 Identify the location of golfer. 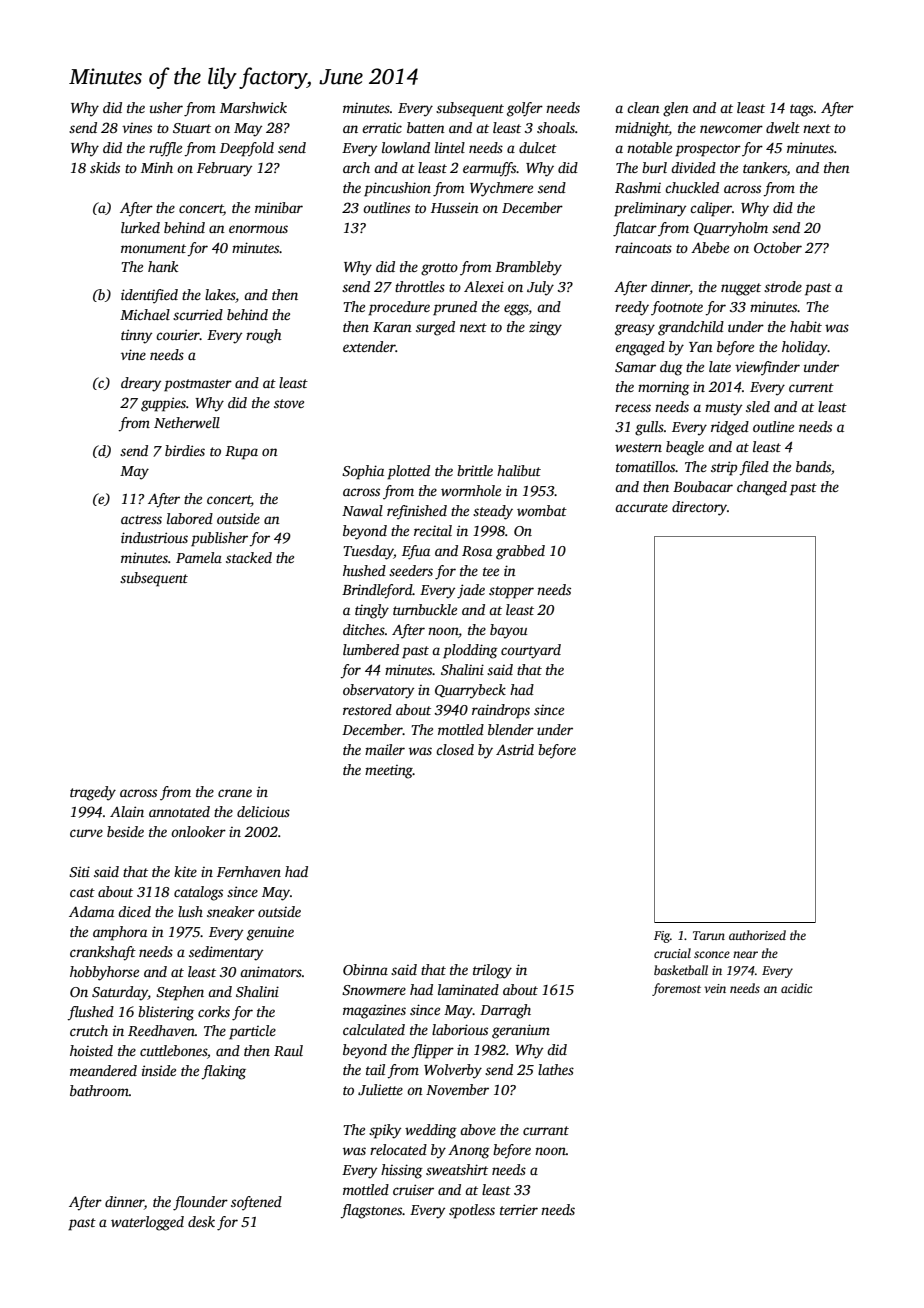
(525, 109).
